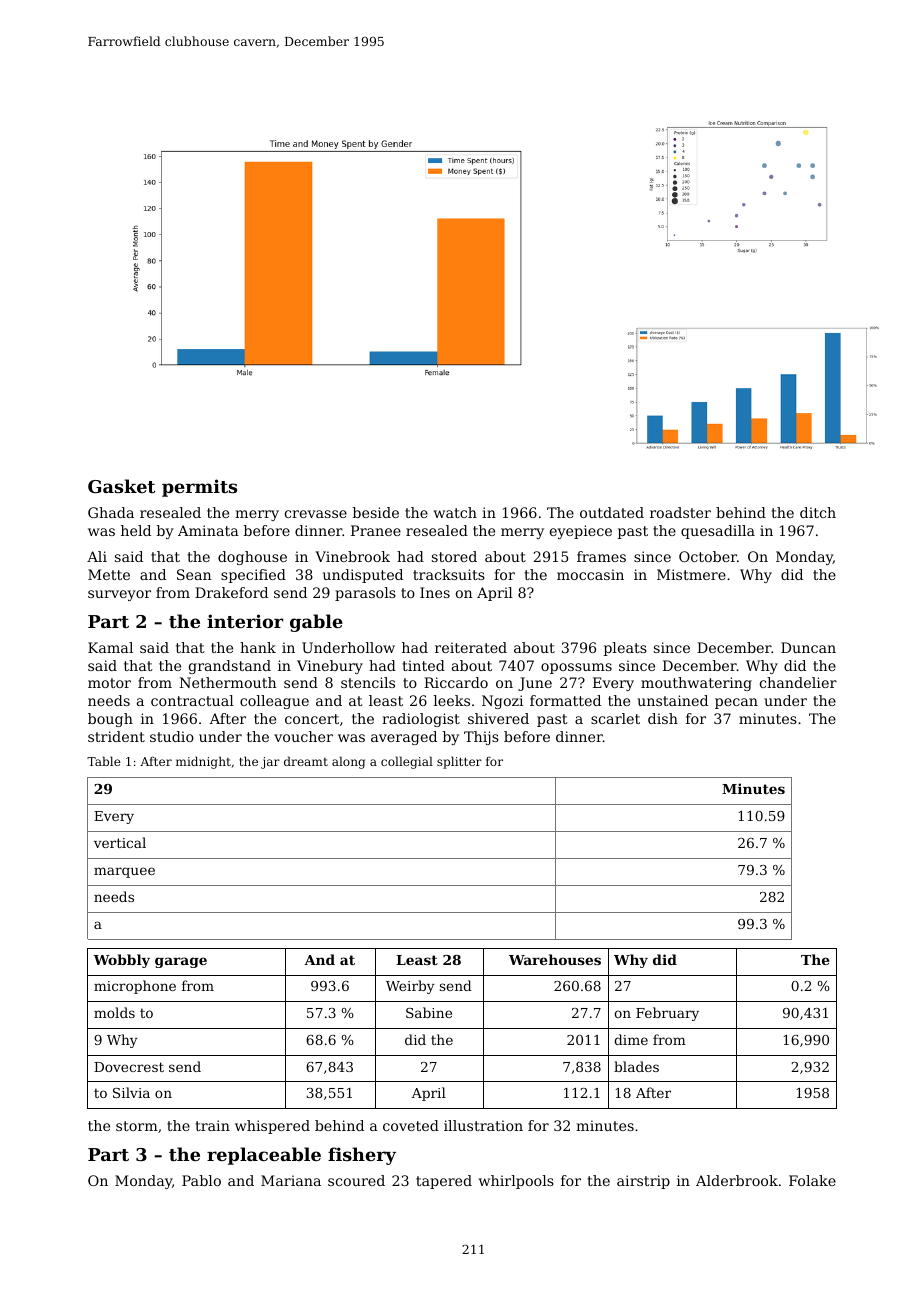 The width and height of the image is (924, 1308). What do you see at coordinates (121, 961) in the image?
I see `Wobbly` at bounding box center [121, 961].
